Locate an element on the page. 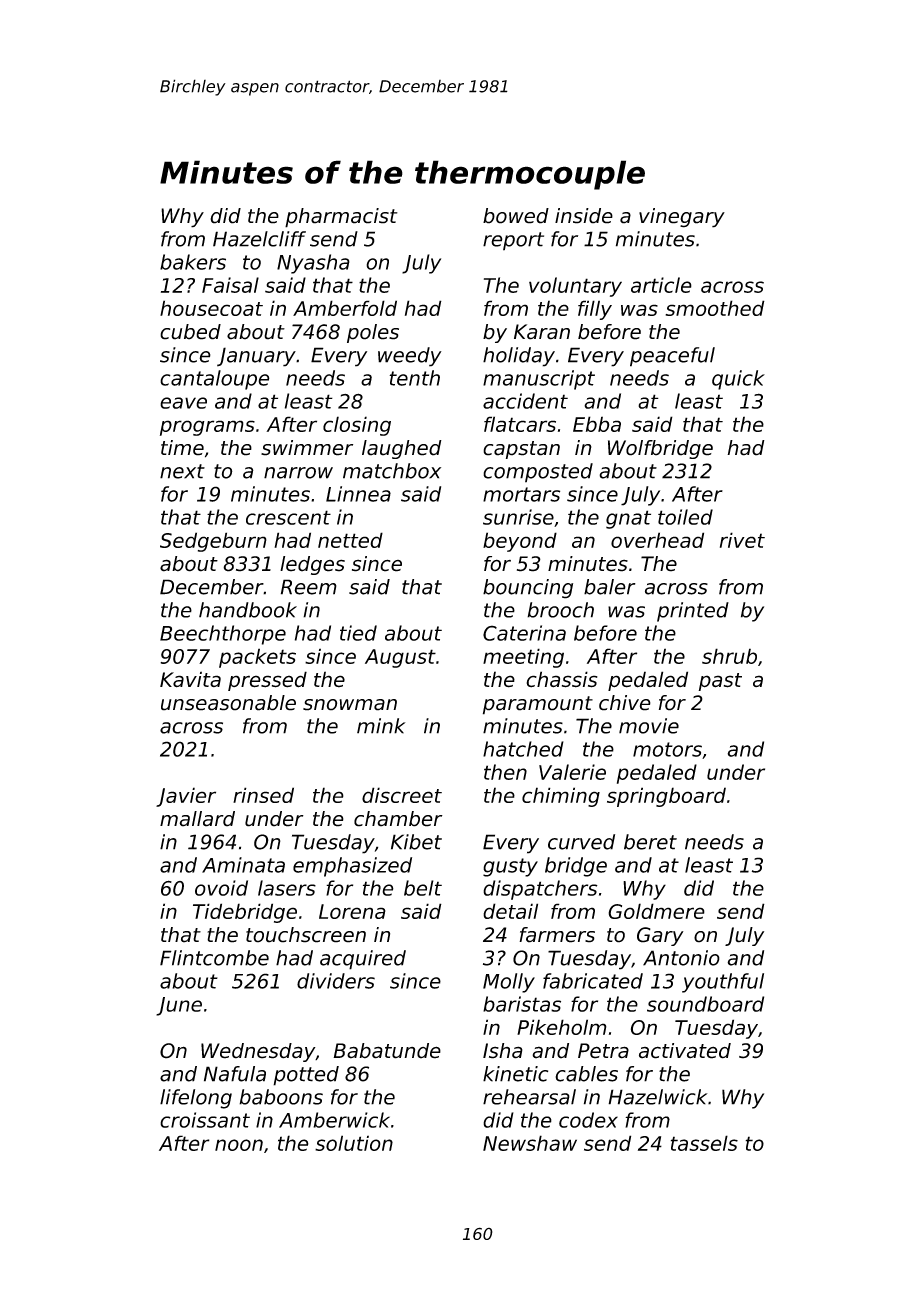  bakers is located at coordinates (193, 262).
